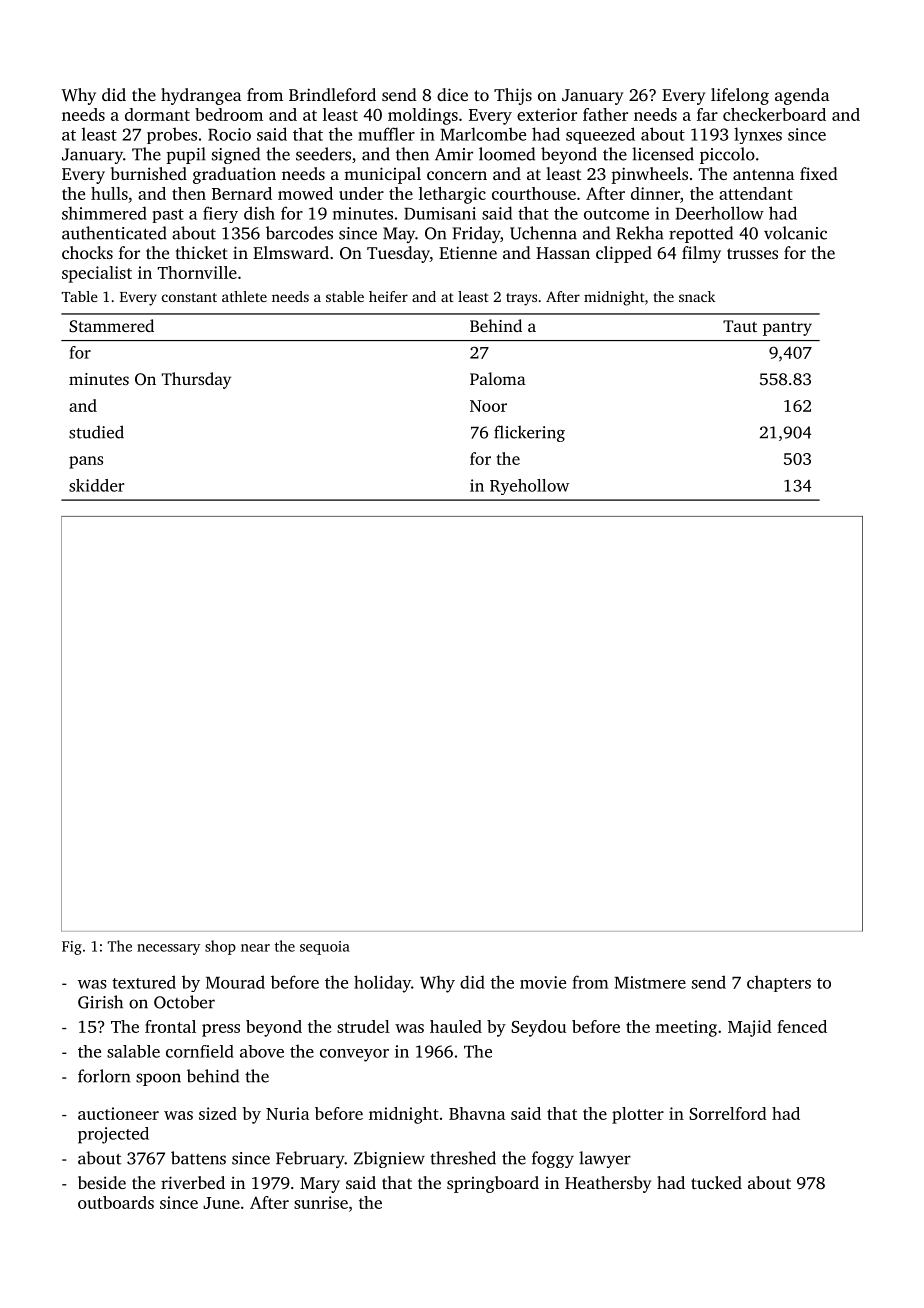  Describe the element at coordinates (96, 432) in the screenshot. I see `studied` at that location.
